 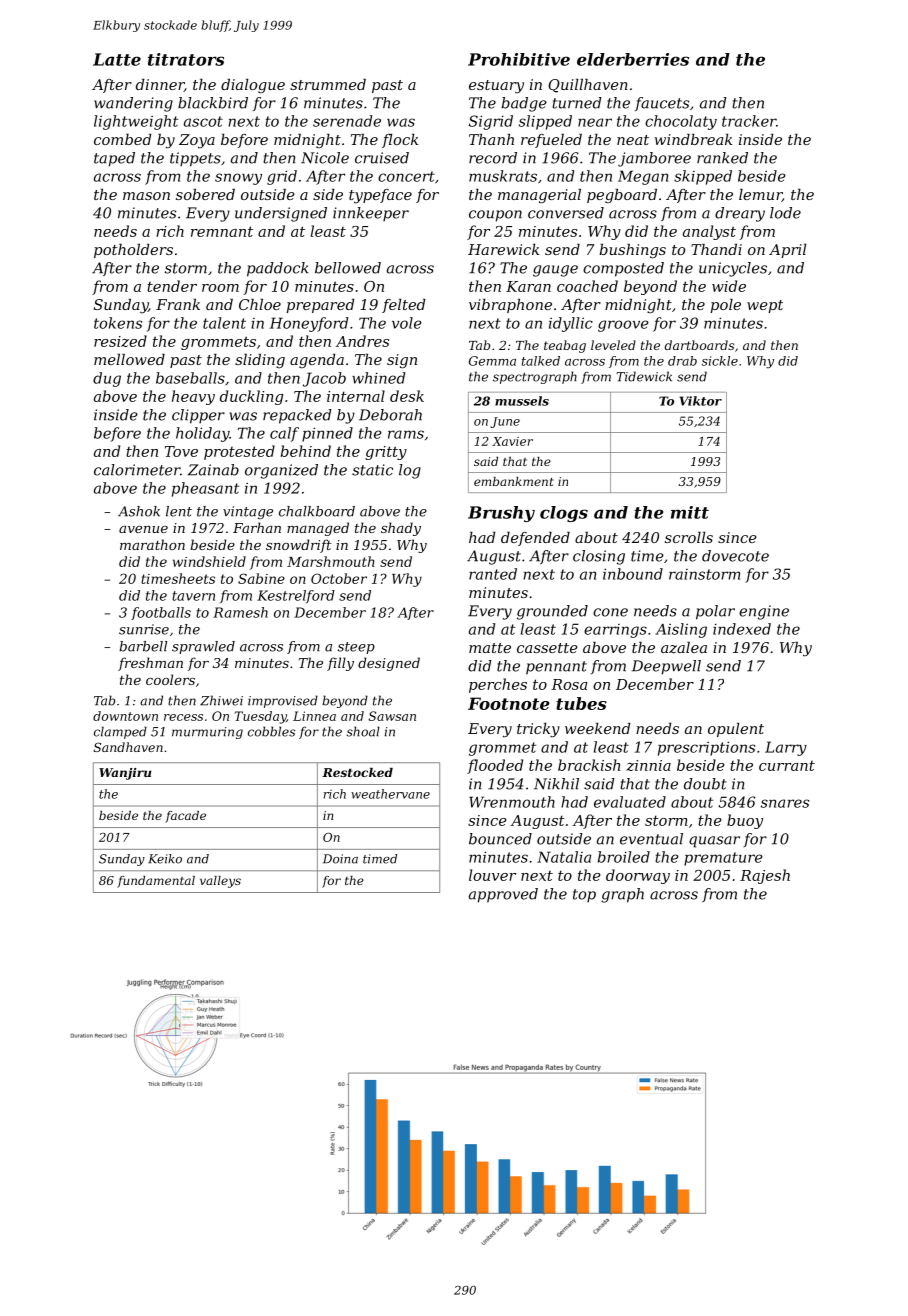 I want to click on Footnote, so click(x=509, y=703).
